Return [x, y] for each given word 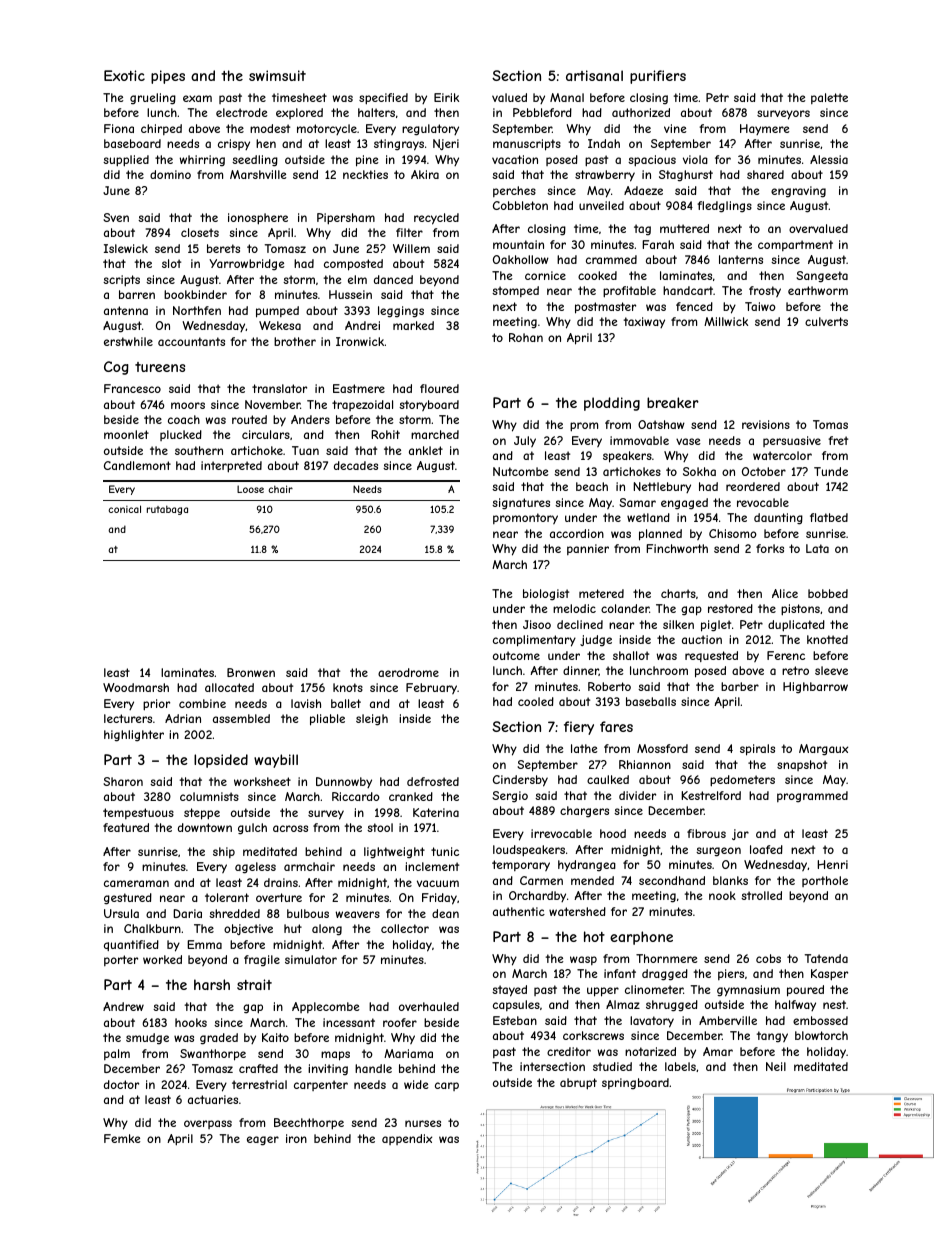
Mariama [408, 1053]
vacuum [438, 883]
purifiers [658, 77]
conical [124, 509]
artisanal [594, 75]
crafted [258, 1068]
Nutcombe [520, 471]
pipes [168, 77]
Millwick [726, 321]
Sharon [123, 781]
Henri [832, 864]
